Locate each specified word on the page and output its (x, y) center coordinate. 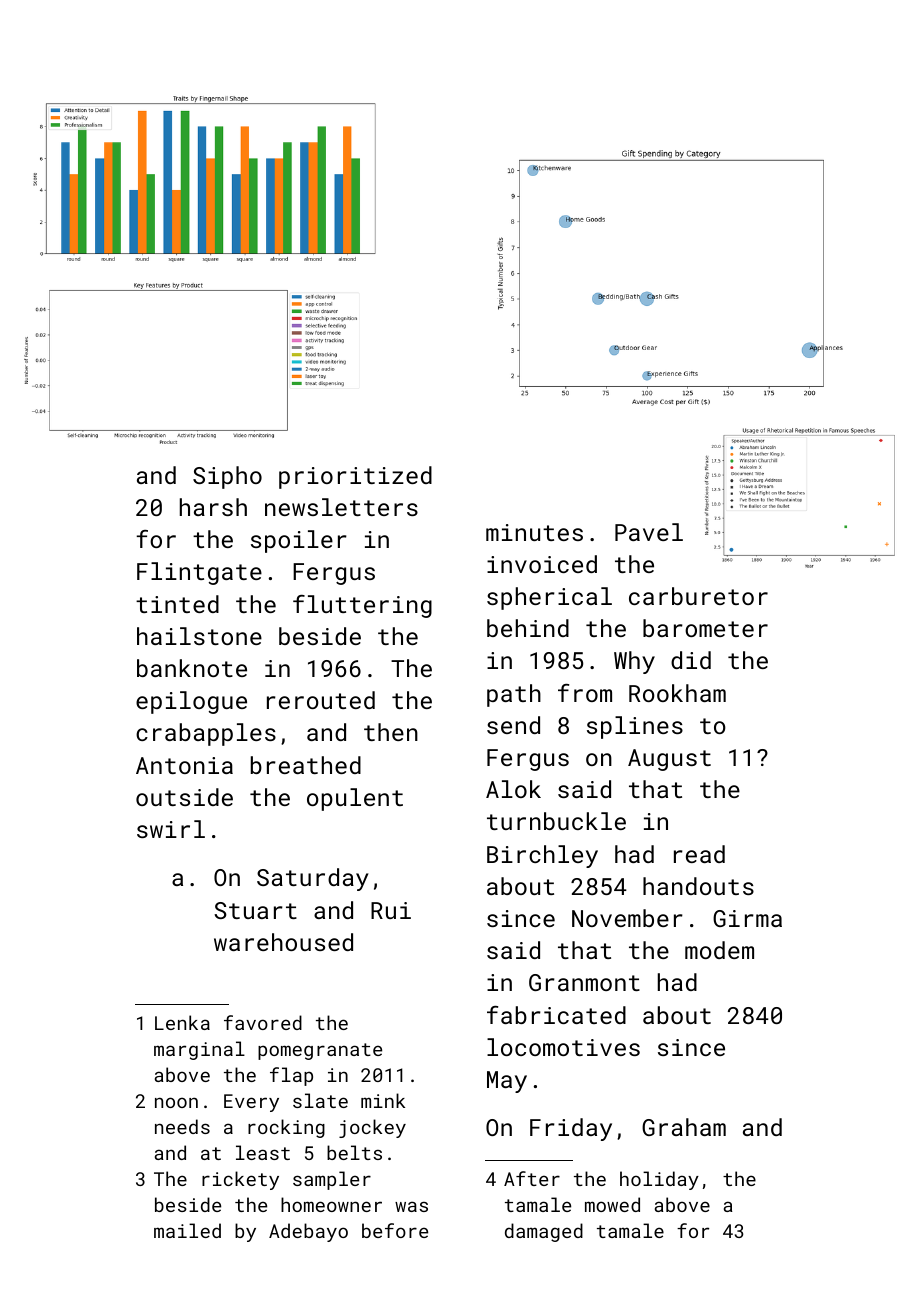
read (699, 854)
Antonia (184, 765)
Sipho (227, 477)
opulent (355, 799)
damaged (544, 1232)
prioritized (355, 477)
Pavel (649, 532)
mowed (612, 1204)
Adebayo (308, 1232)
